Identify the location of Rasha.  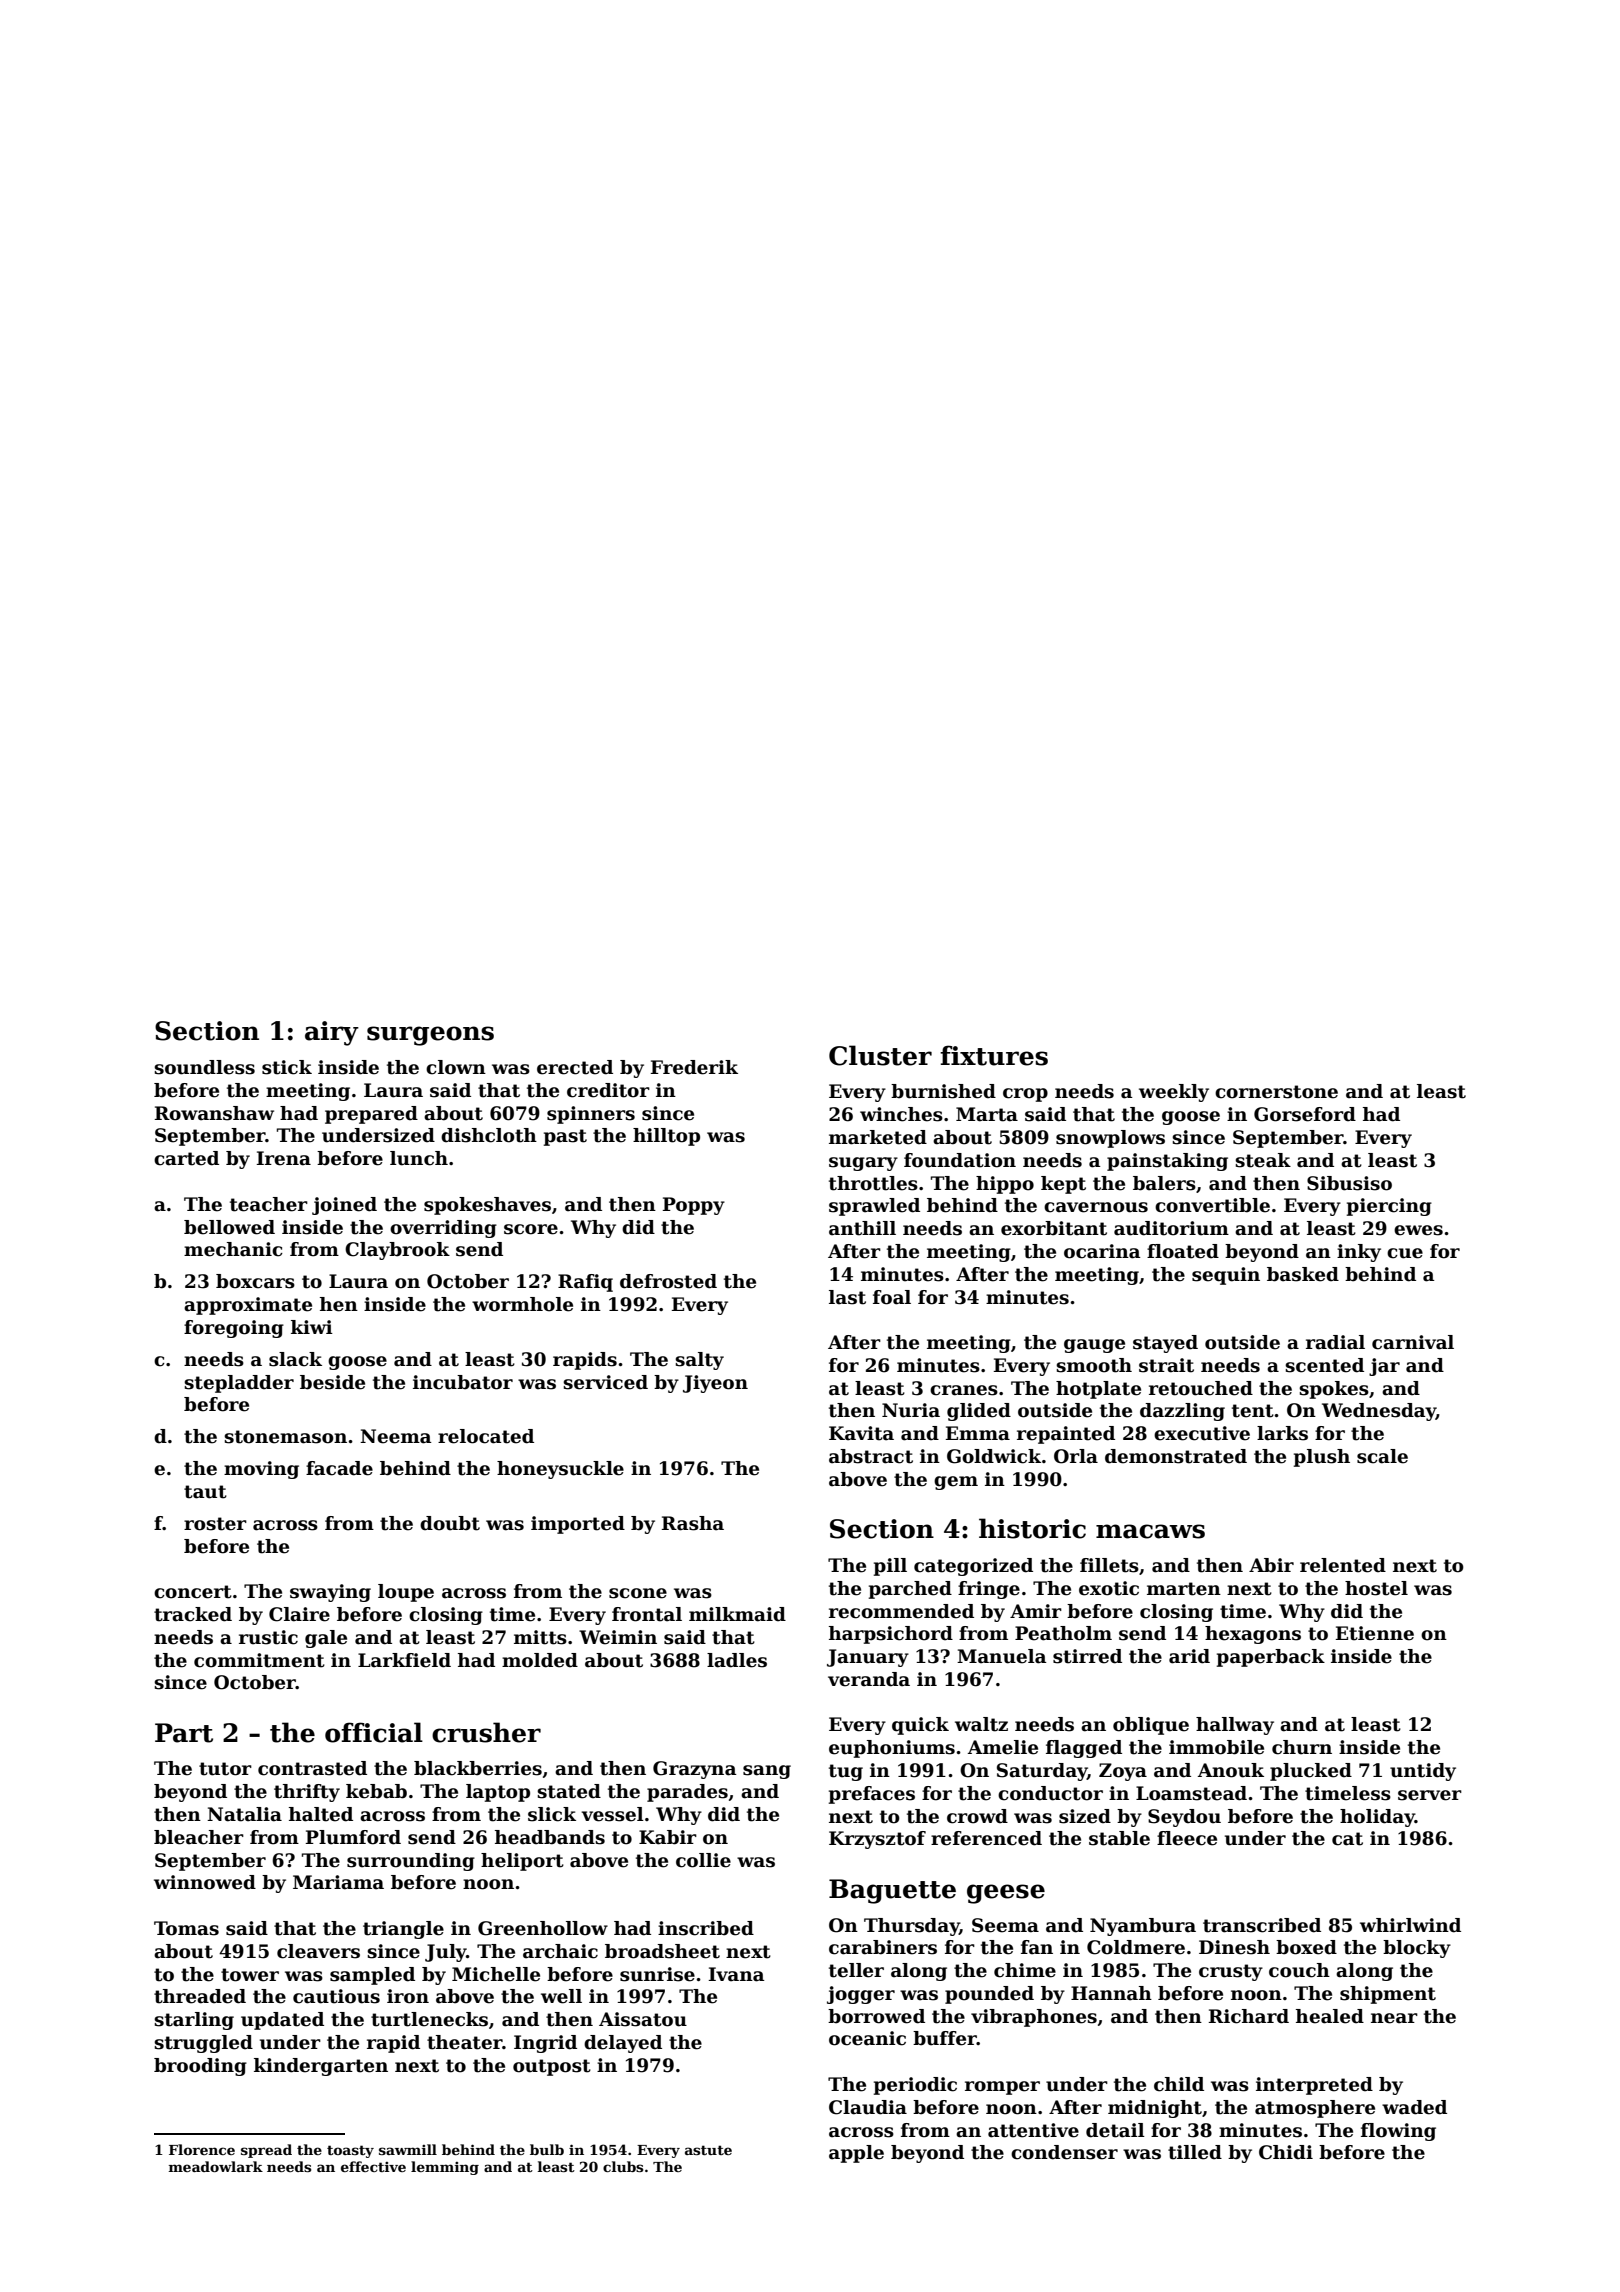
(693, 1523).
